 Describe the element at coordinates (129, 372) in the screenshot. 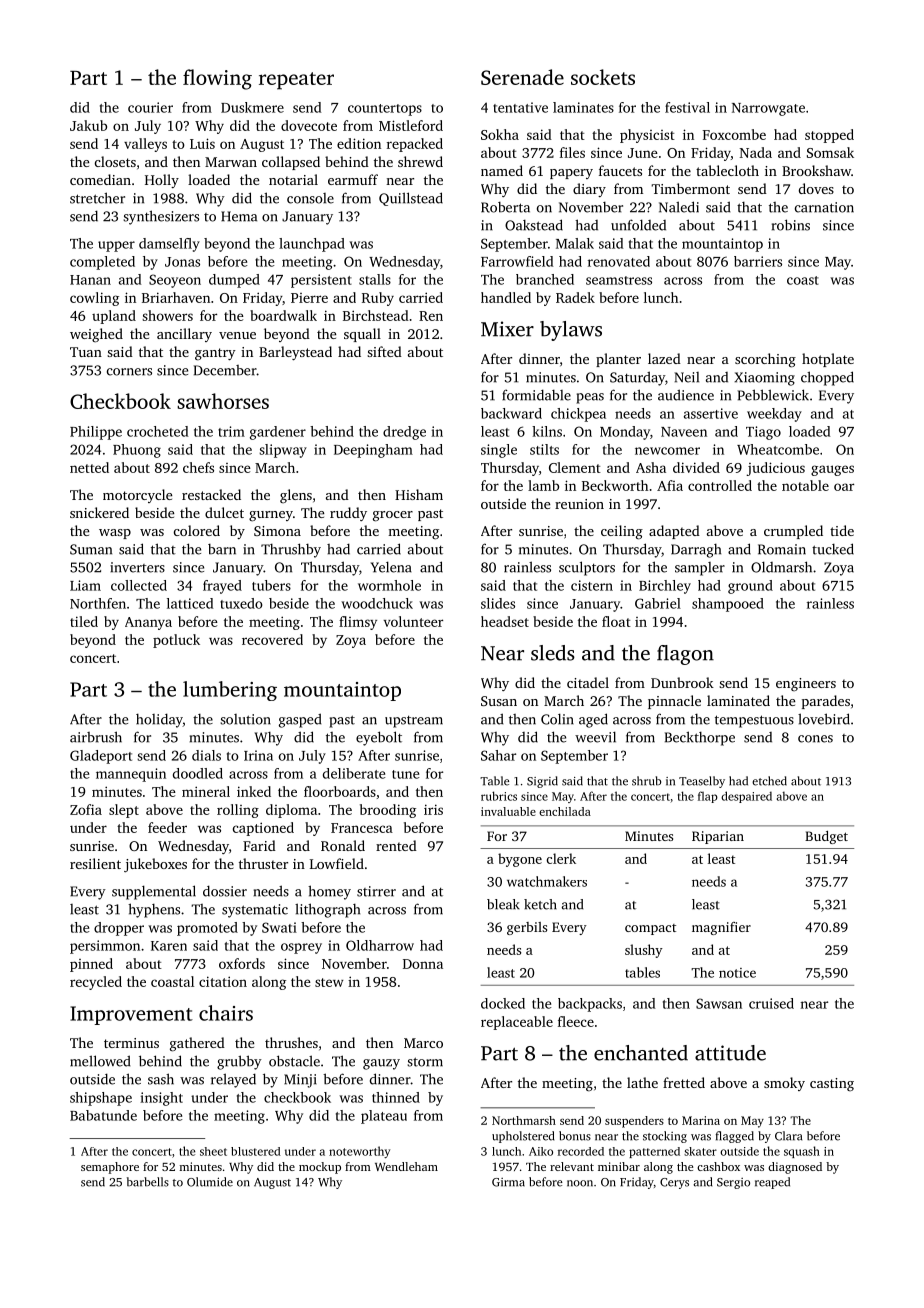

I see `corners` at that location.
